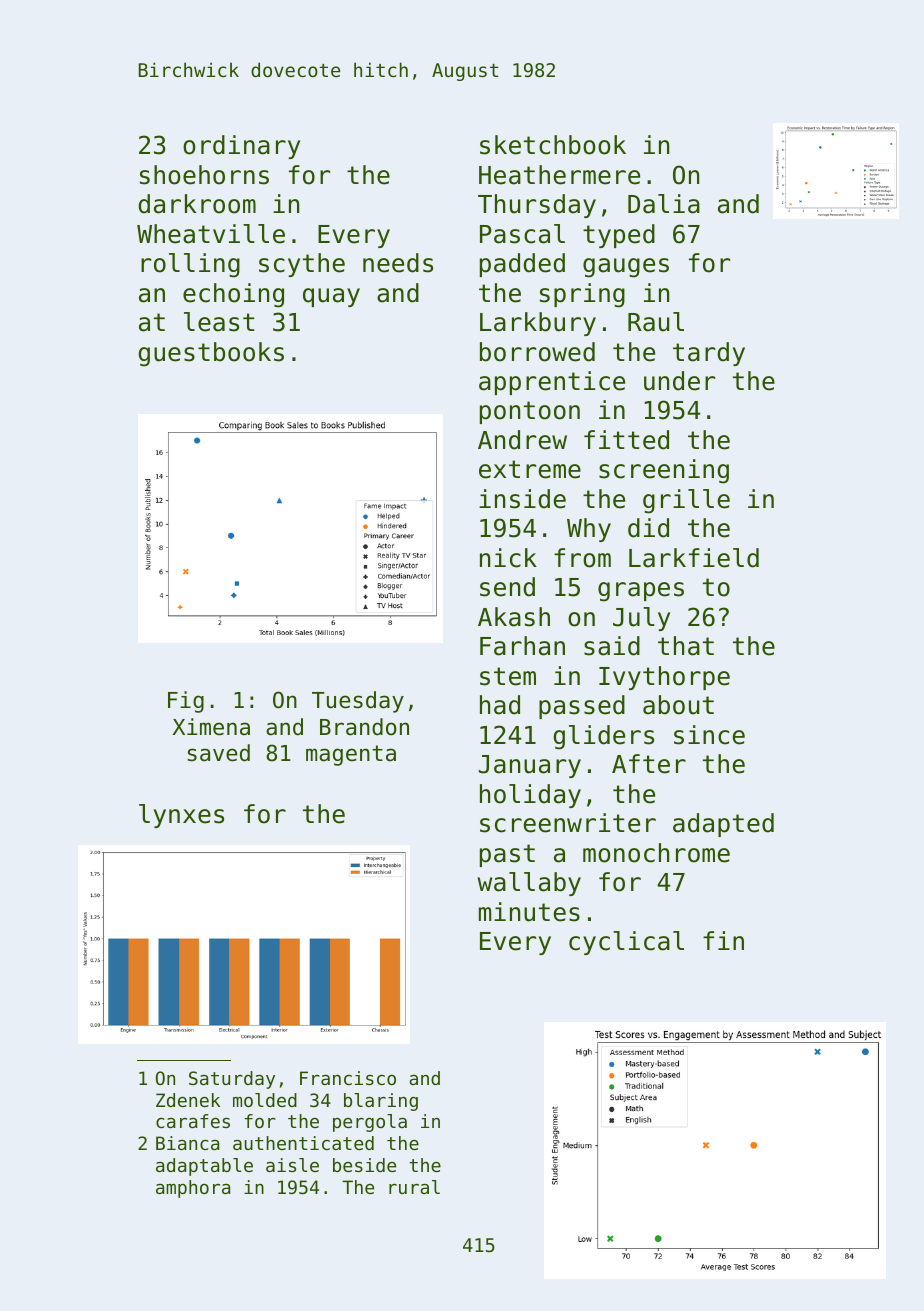 This screenshot has height=1311, width=924. What do you see at coordinates (219, 322) in the screenshot?
I see `least` at bounding box center [219, 322].
